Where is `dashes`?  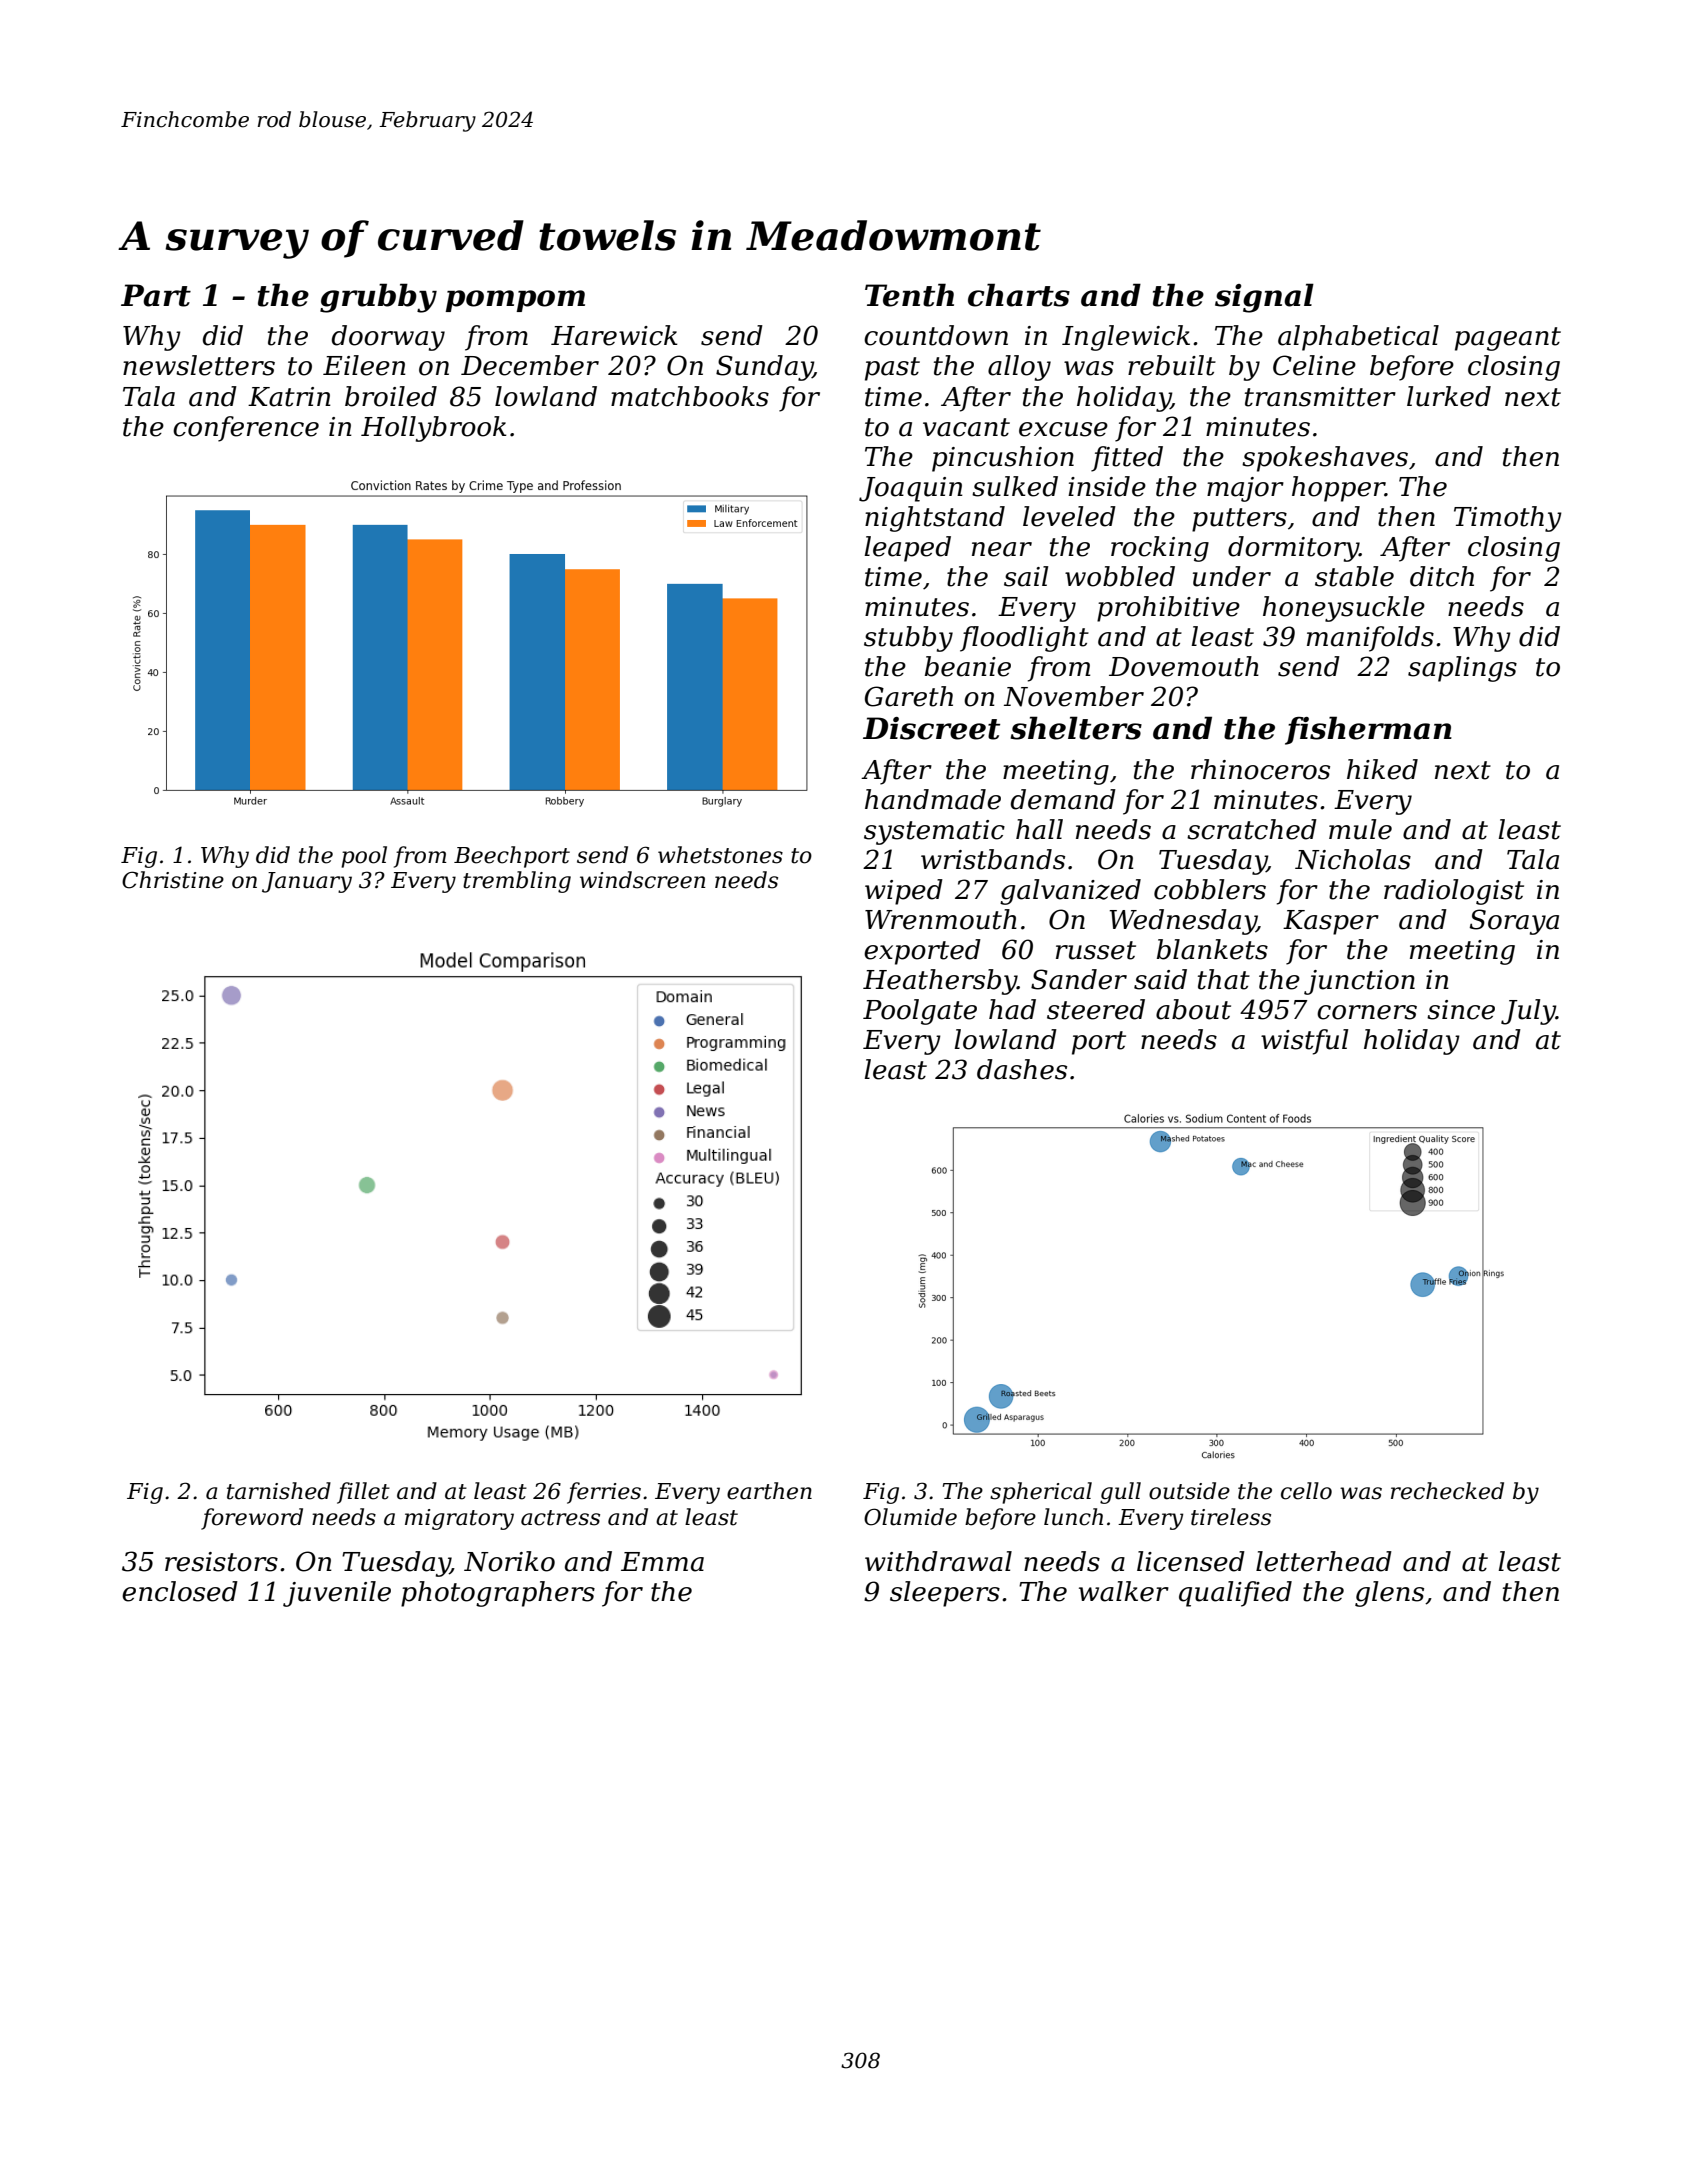
dashes is located at coordinates (1022, 1069).
